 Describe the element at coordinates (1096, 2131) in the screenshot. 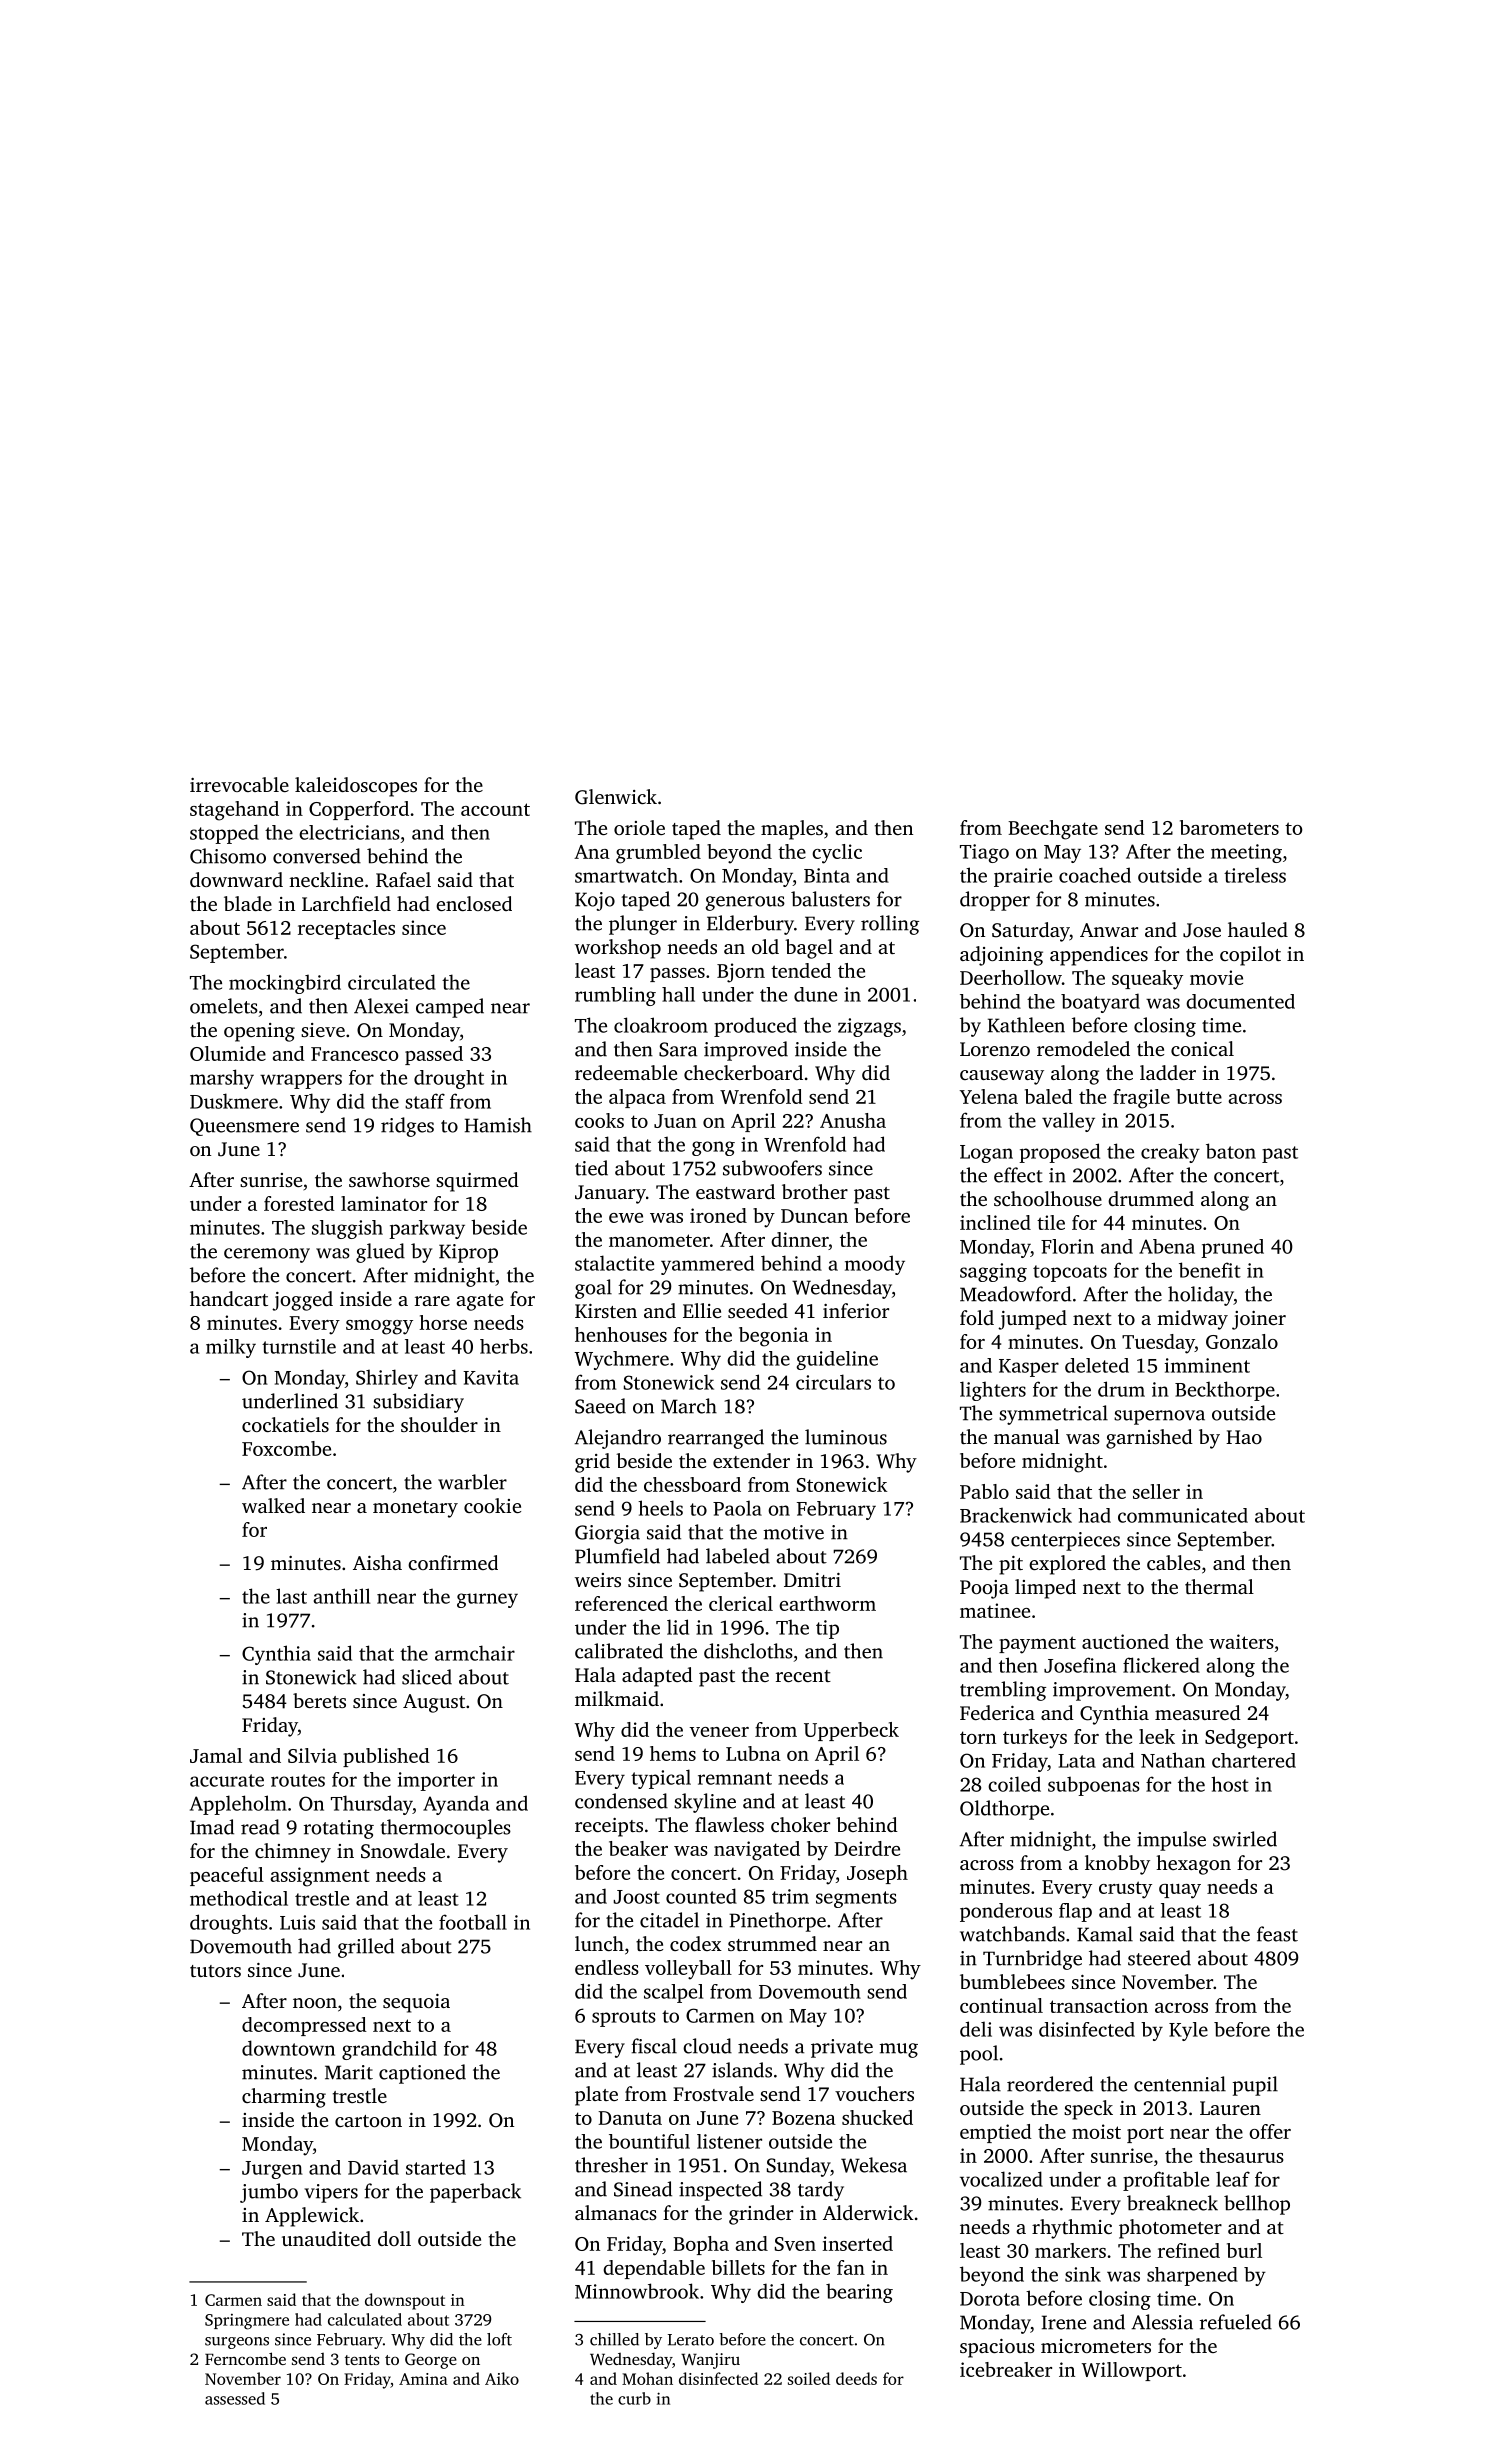

I see `moist` at that location.
